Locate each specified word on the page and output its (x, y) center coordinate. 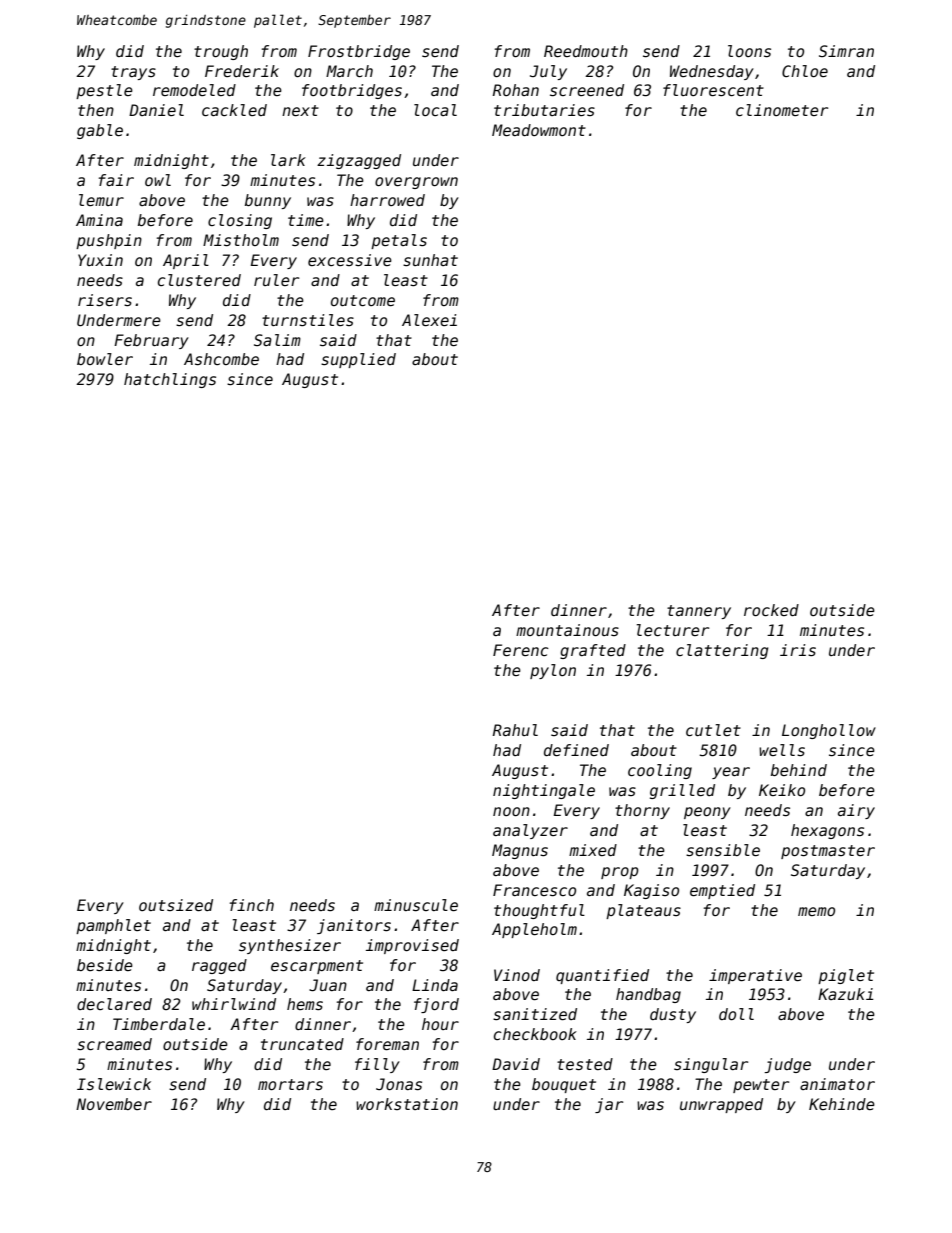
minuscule (416, 905)
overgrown (416, 183)
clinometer (782, 110)
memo (816, 911)
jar (609, 1105)
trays (133, 73)
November (114, 1104)
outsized (176, 905)
